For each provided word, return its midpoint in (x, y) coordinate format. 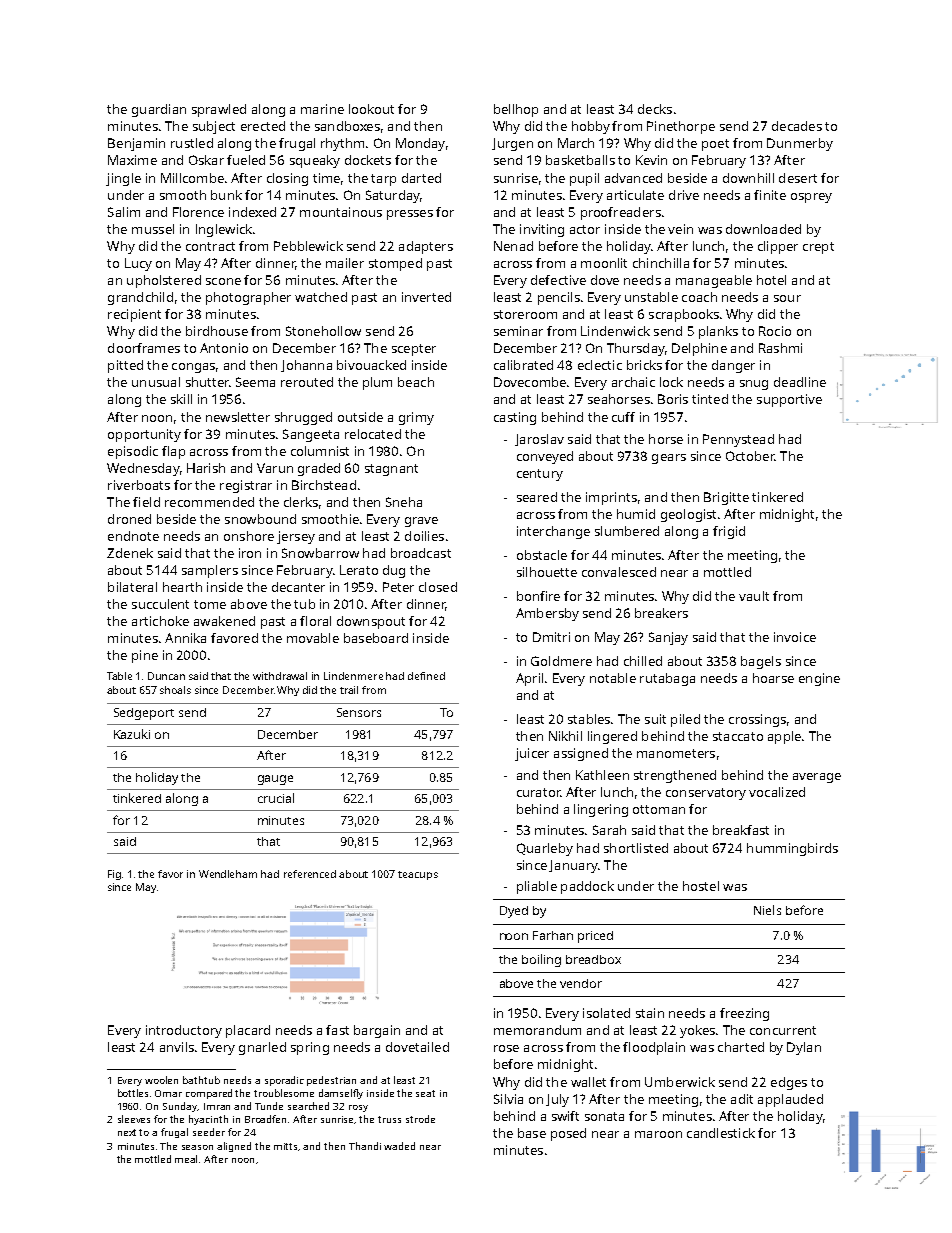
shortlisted (636, 848)
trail (349, 690)
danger (733, 366)
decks (655, 109)
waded (399, 1146)
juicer (532, 754)
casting (515, 418)
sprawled (219, 110)
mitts (286, 1147)
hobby (591, 127)
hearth (182, 587)
